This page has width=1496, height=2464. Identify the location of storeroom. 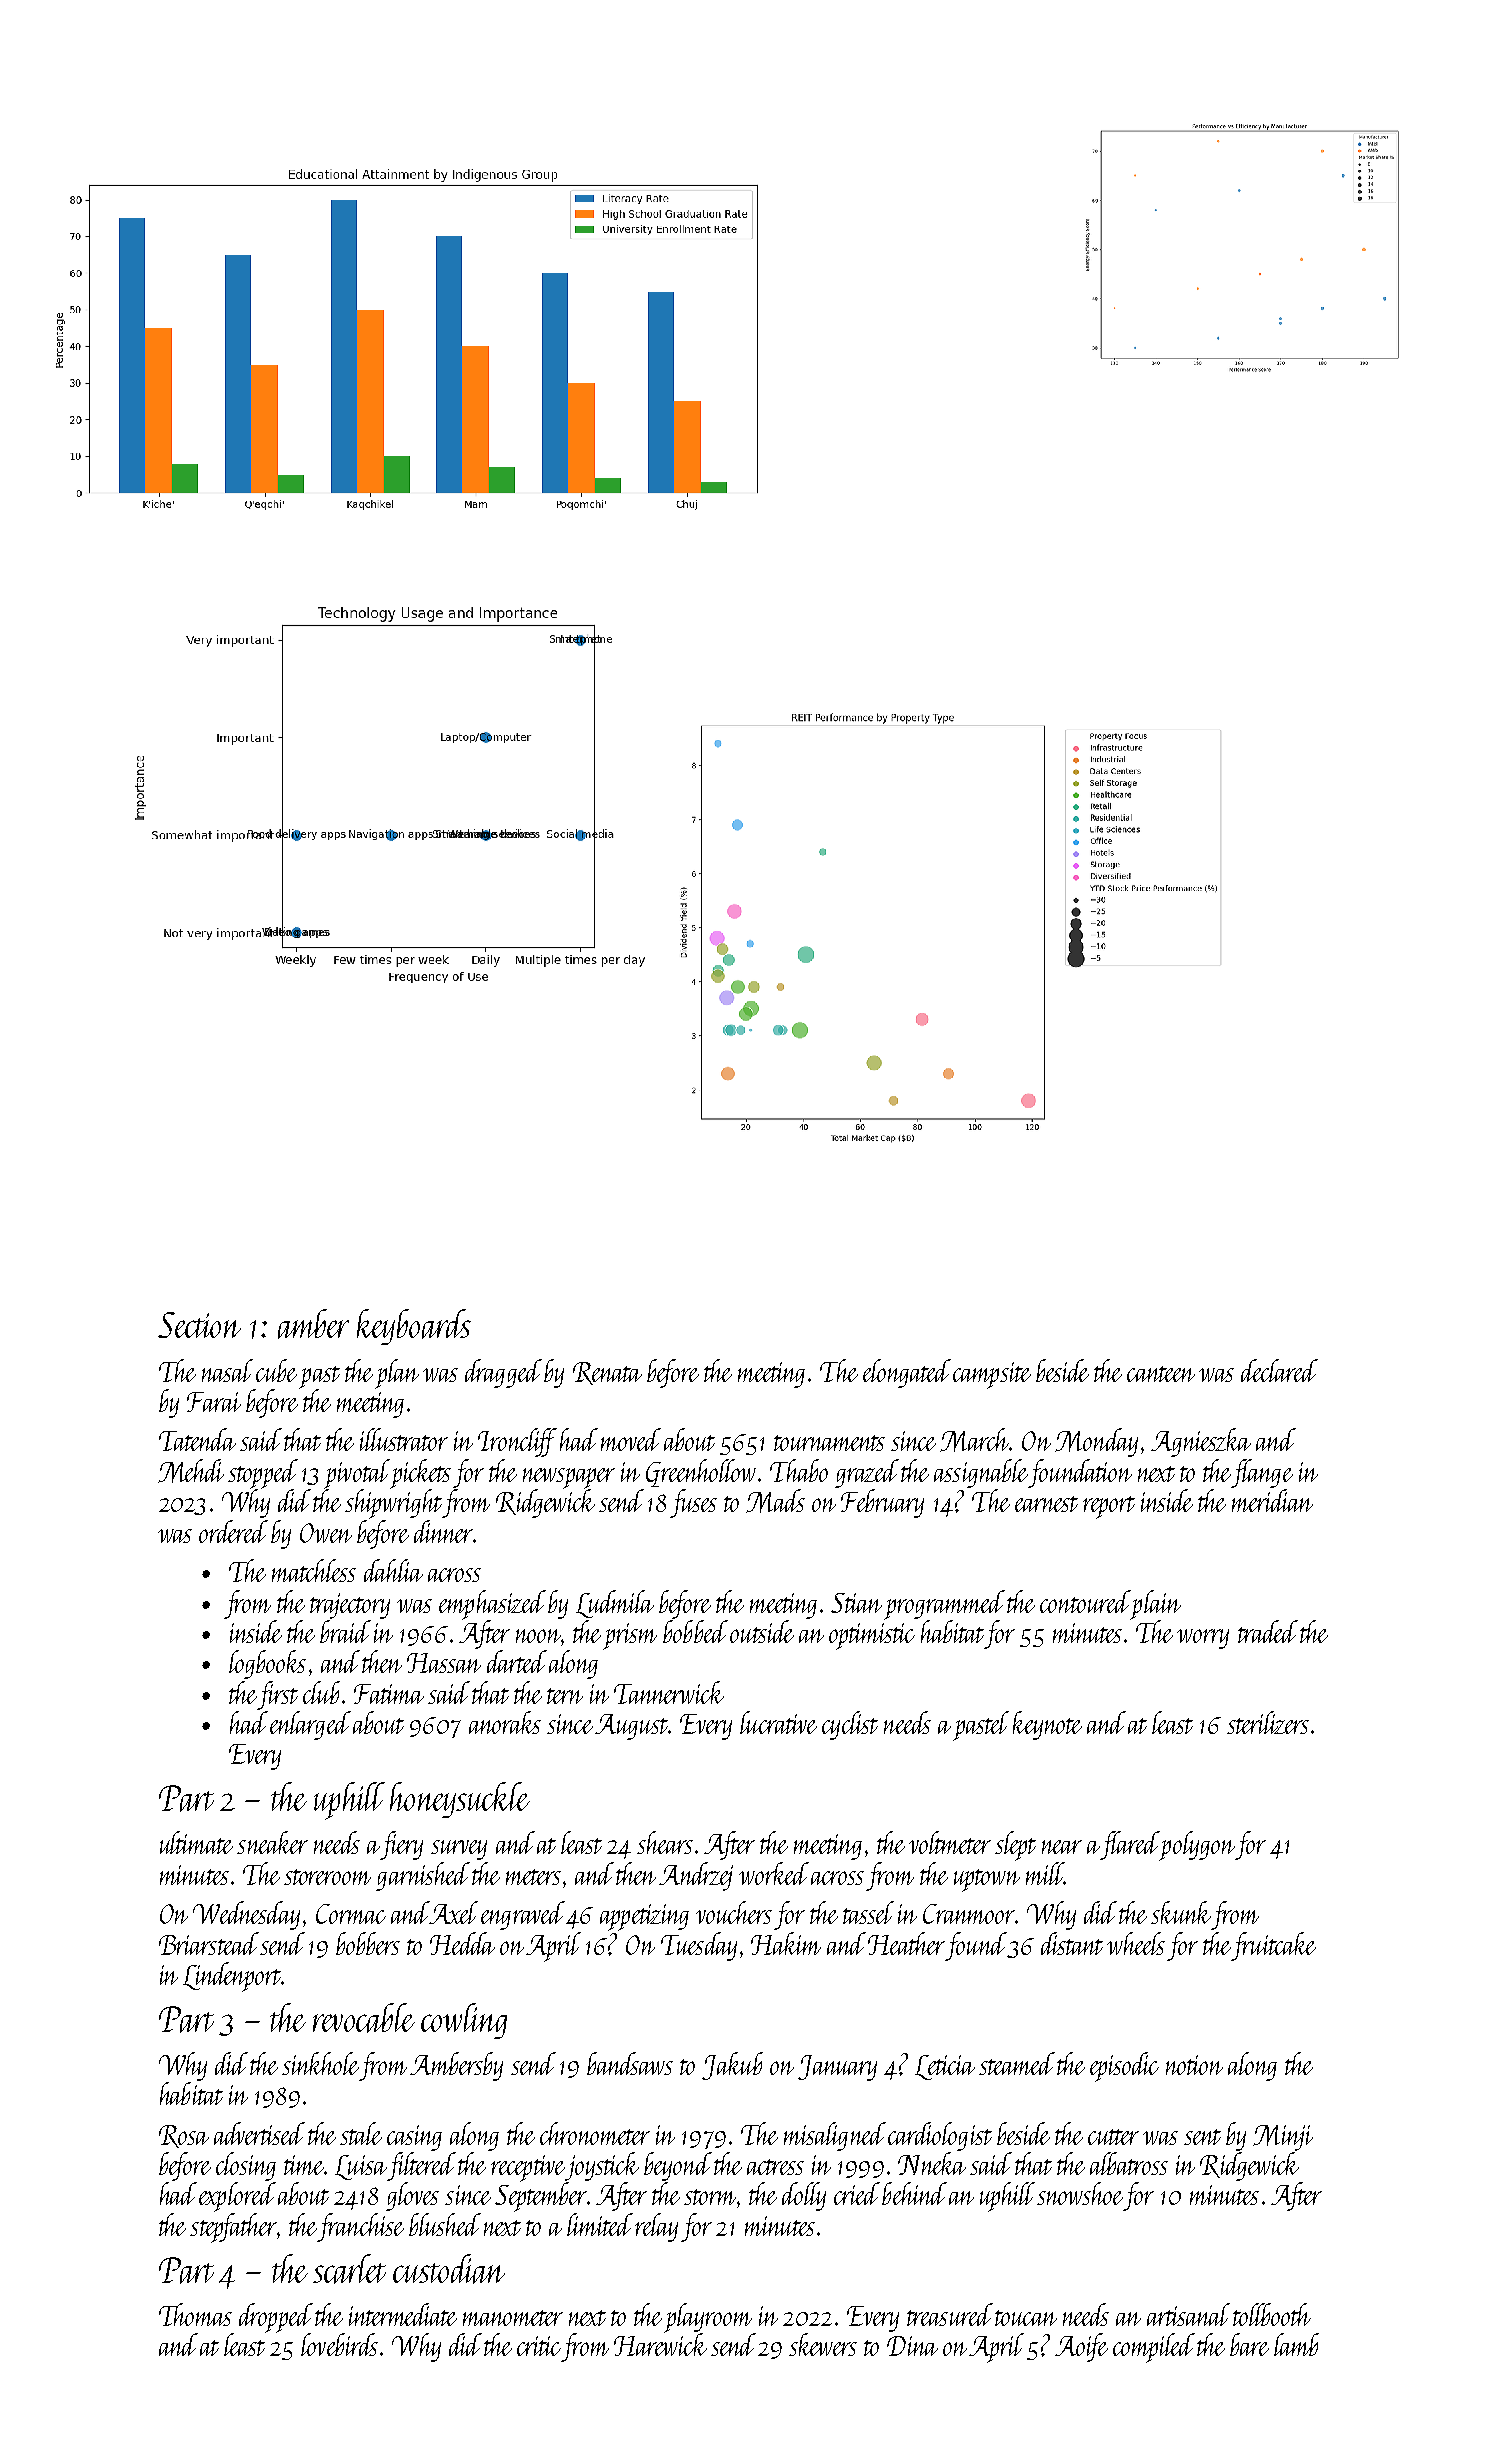
(327, 1877).
